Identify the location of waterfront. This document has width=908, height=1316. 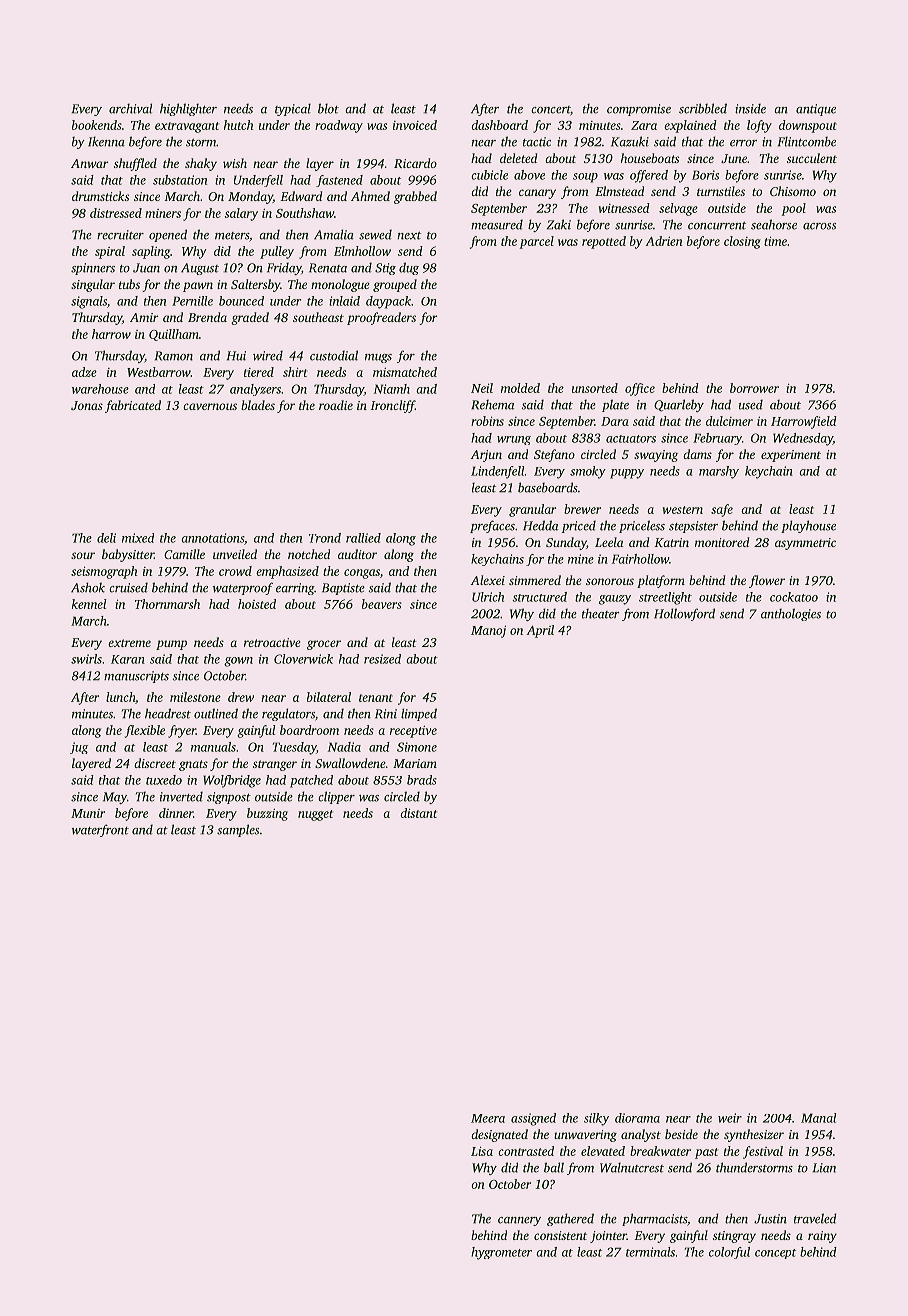
(100, 830).
